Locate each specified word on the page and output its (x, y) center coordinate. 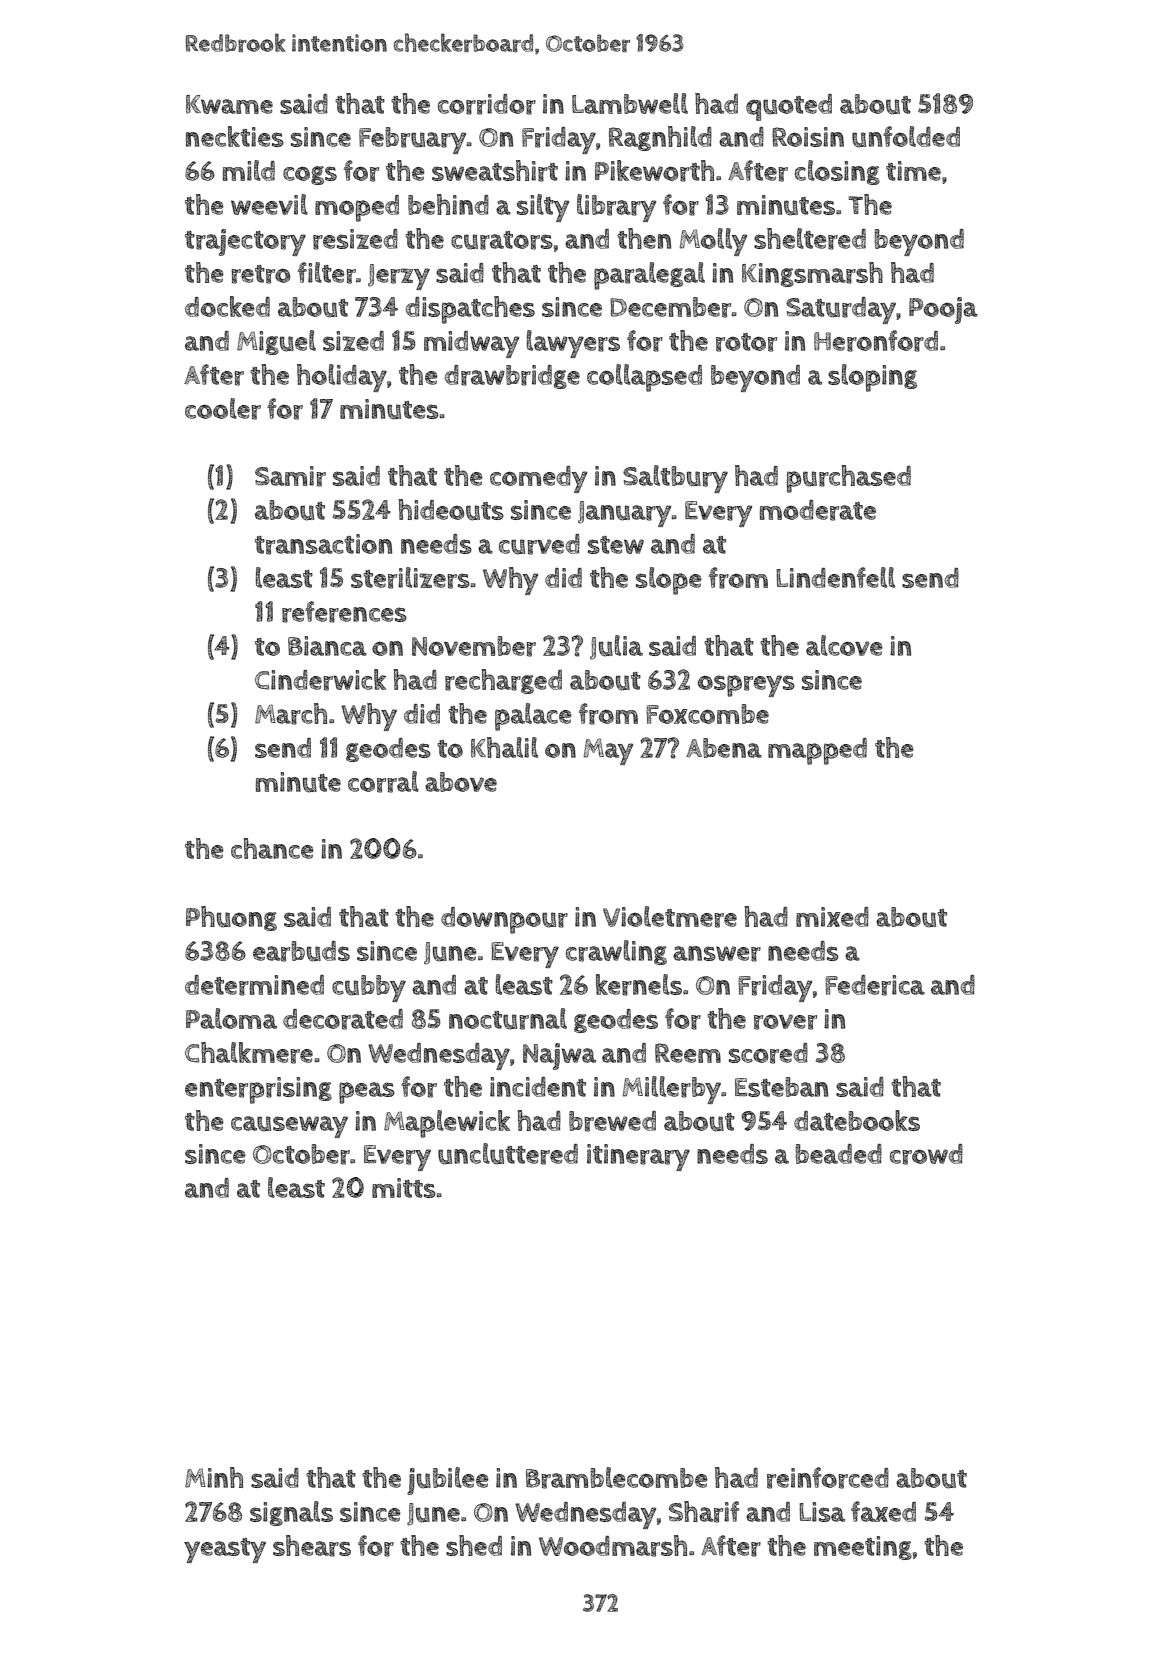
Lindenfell (835, 577)
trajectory (245, 242)
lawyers (573, 344)
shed (474, 1545)
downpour (504, 920)
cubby (369, 988)
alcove (844, 645)
